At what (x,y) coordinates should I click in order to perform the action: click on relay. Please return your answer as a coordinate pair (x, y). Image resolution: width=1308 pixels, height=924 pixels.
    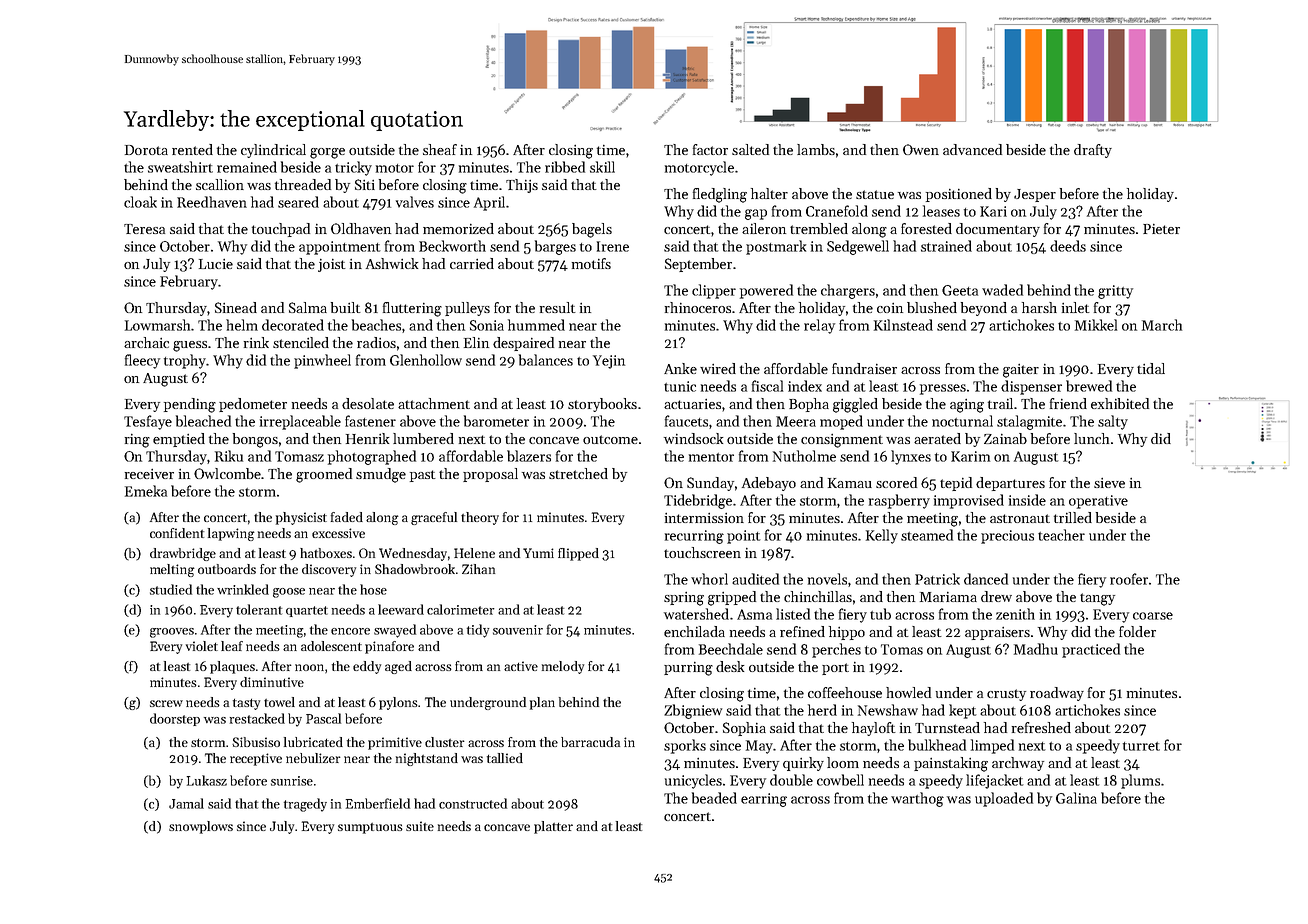
    Looking at the image, I should click on (819, 326).
